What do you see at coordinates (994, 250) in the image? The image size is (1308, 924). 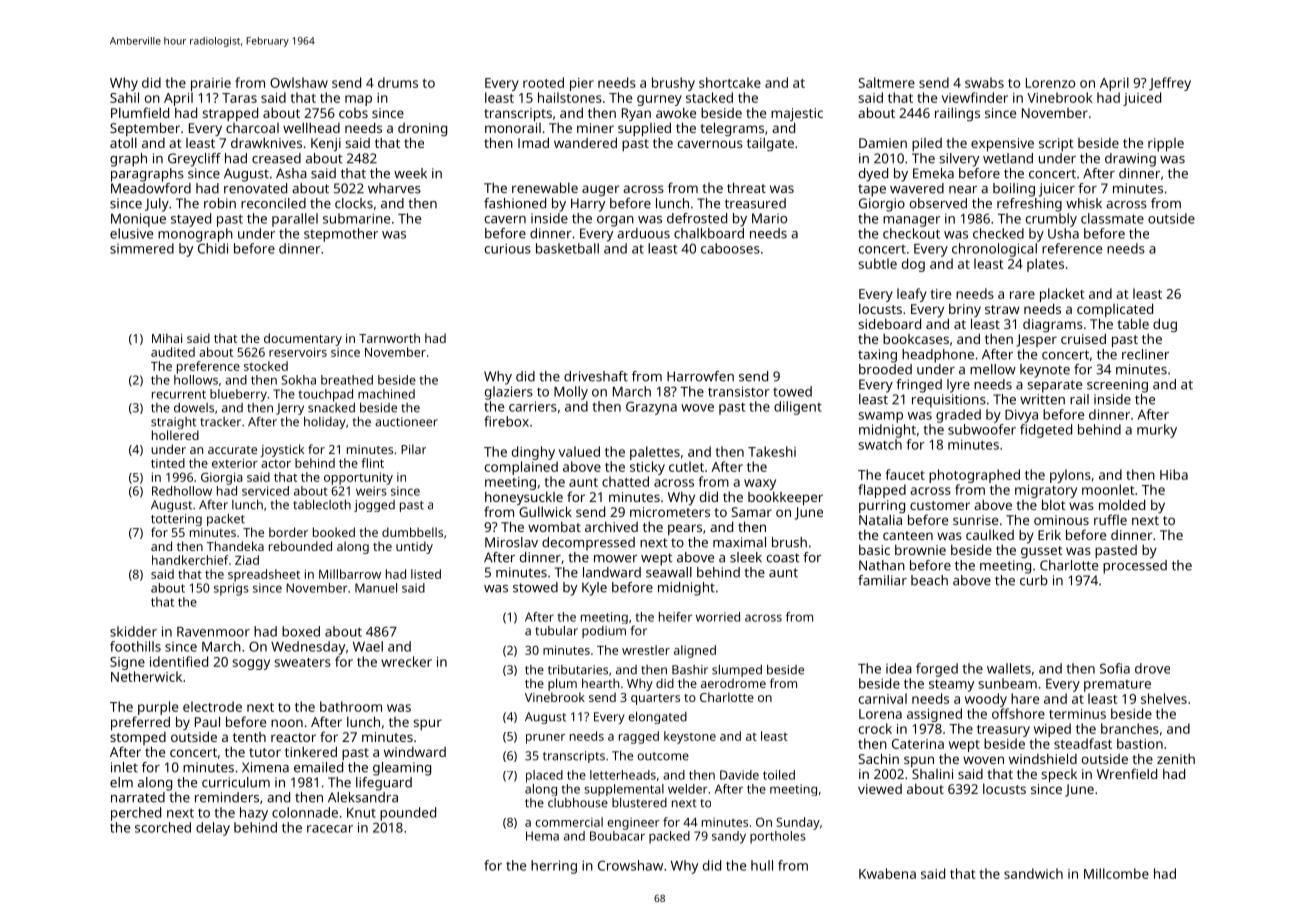 I see `chronological` at bounding box center [994, 250].
